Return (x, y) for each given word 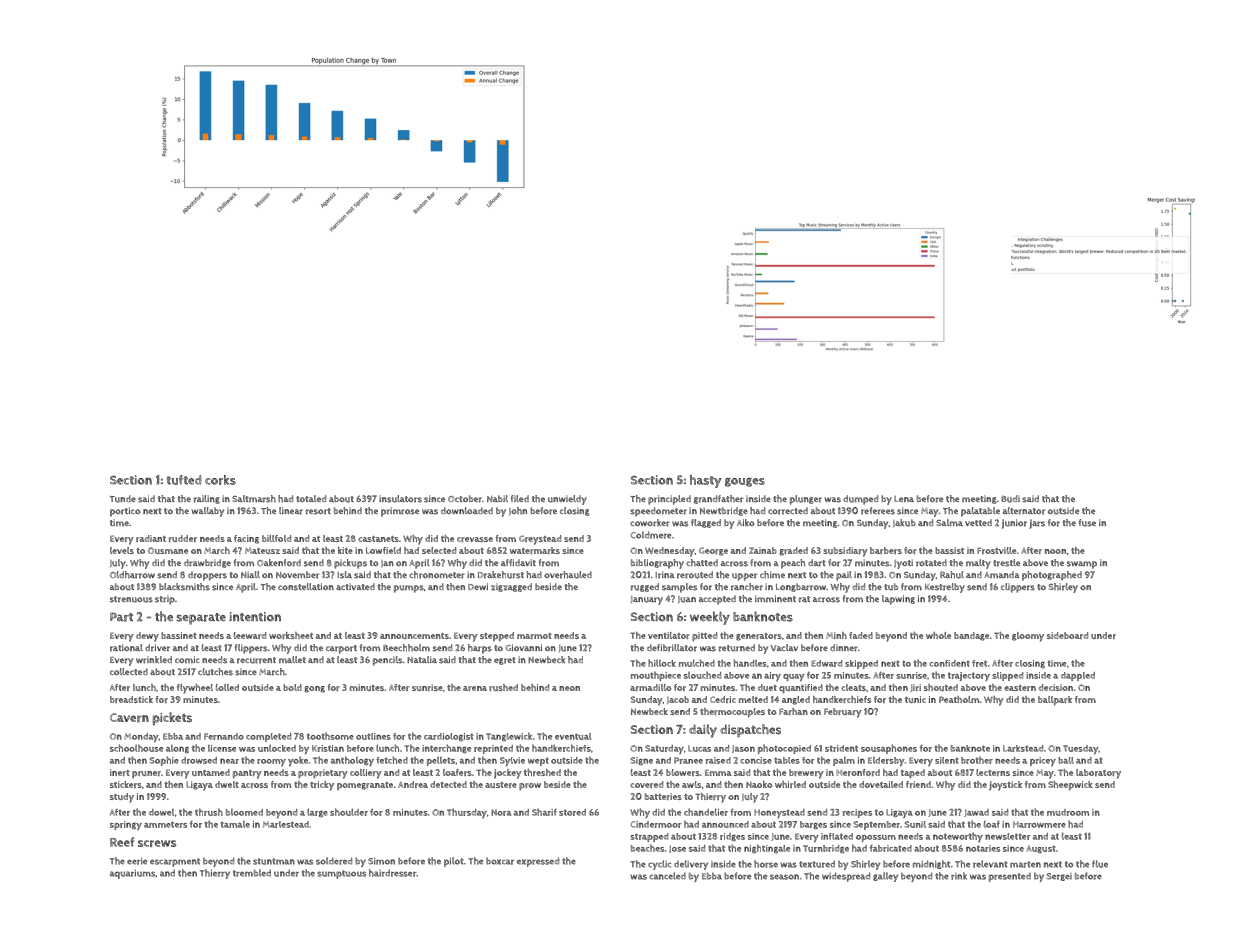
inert (120, 772)
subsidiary (845, 552)
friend (918, 784)
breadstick (131, 699)
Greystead (540, 540)
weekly (710, 618)
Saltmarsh (254, 499)
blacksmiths (184, 587)
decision (1056, 687)
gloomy (1028, 637)
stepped (497, 637)
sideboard (1067, 635)
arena (475, 688)
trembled (252, 873)
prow (530, 786)
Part (121, 617)
